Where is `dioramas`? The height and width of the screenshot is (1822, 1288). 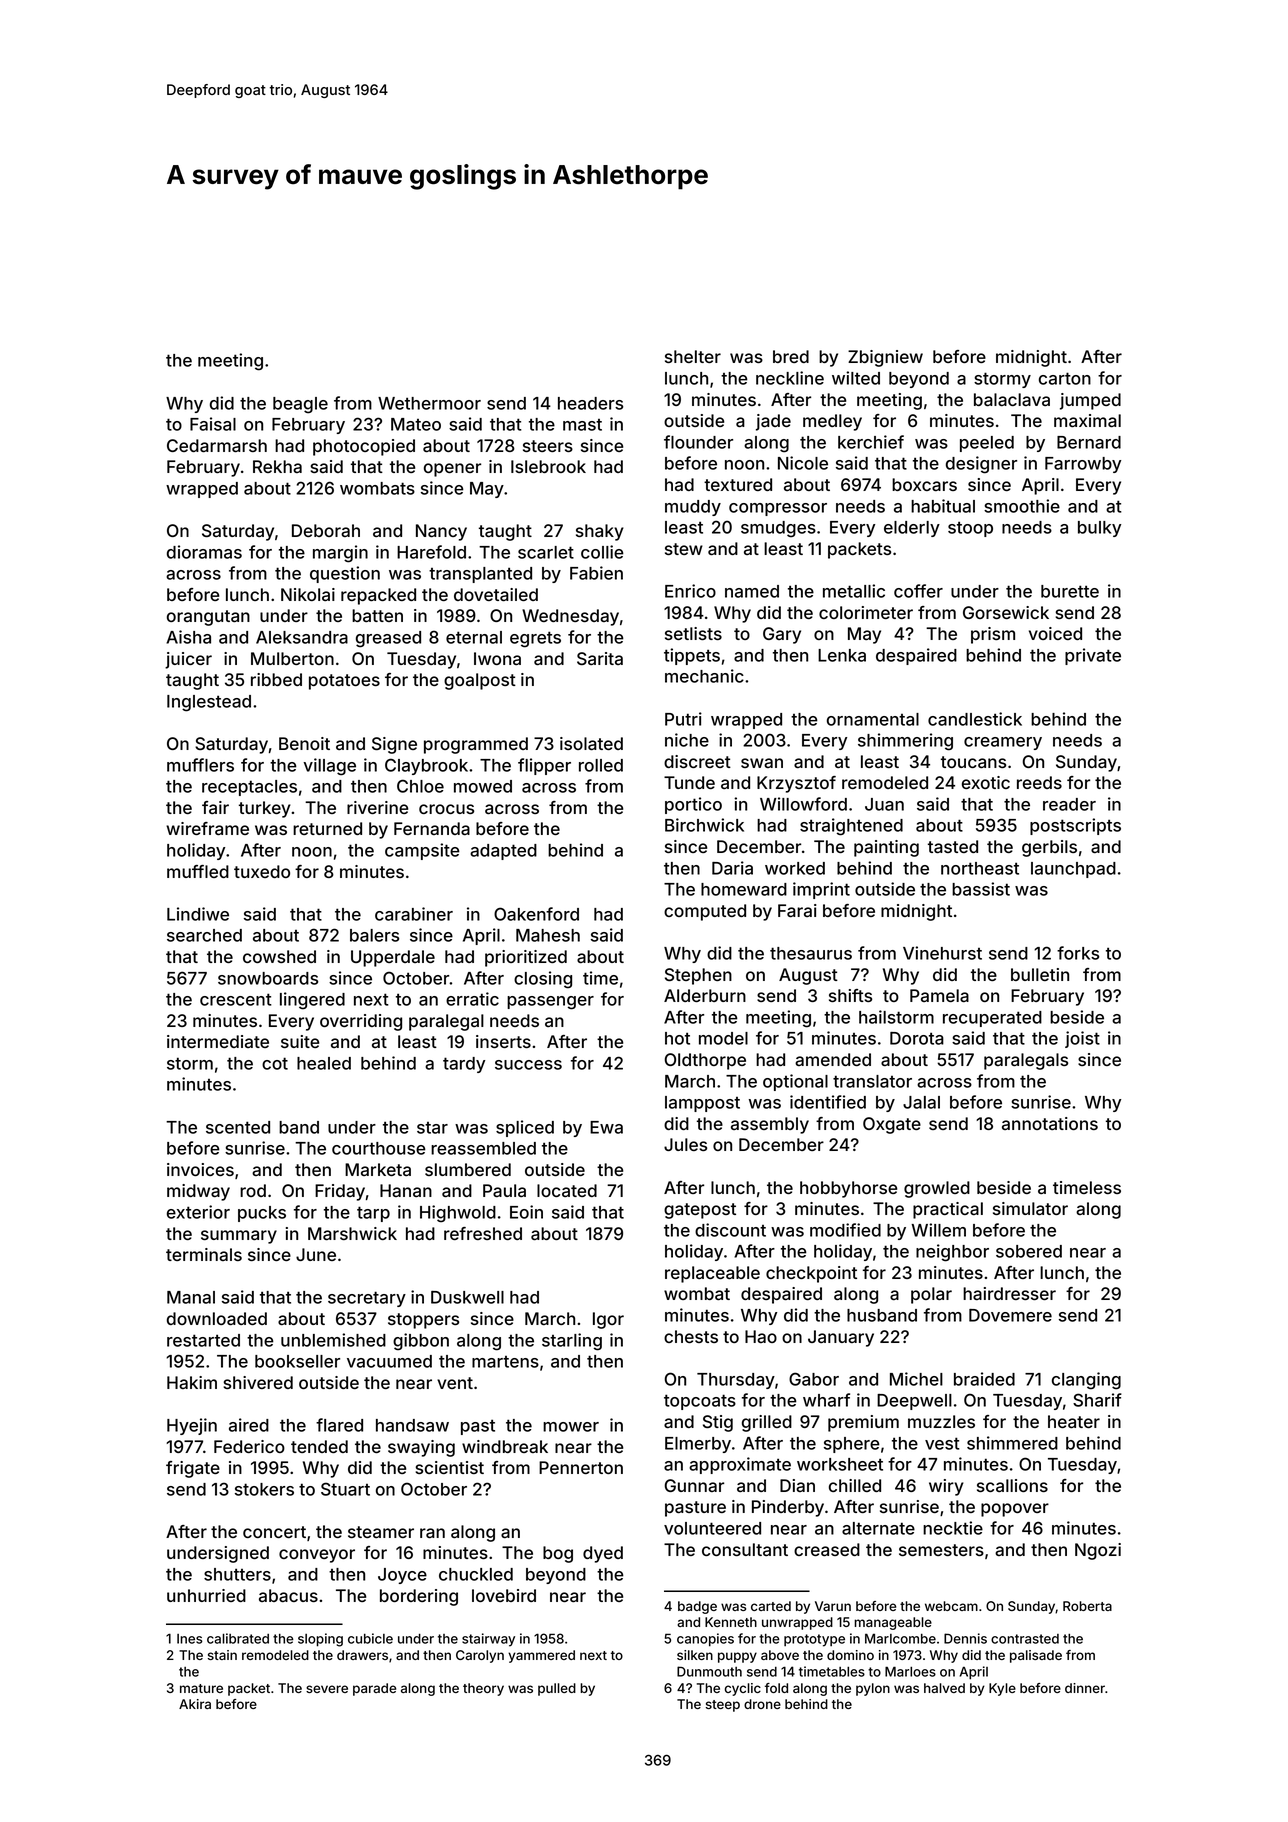 dioramas is located at coordinates (204, 552).
